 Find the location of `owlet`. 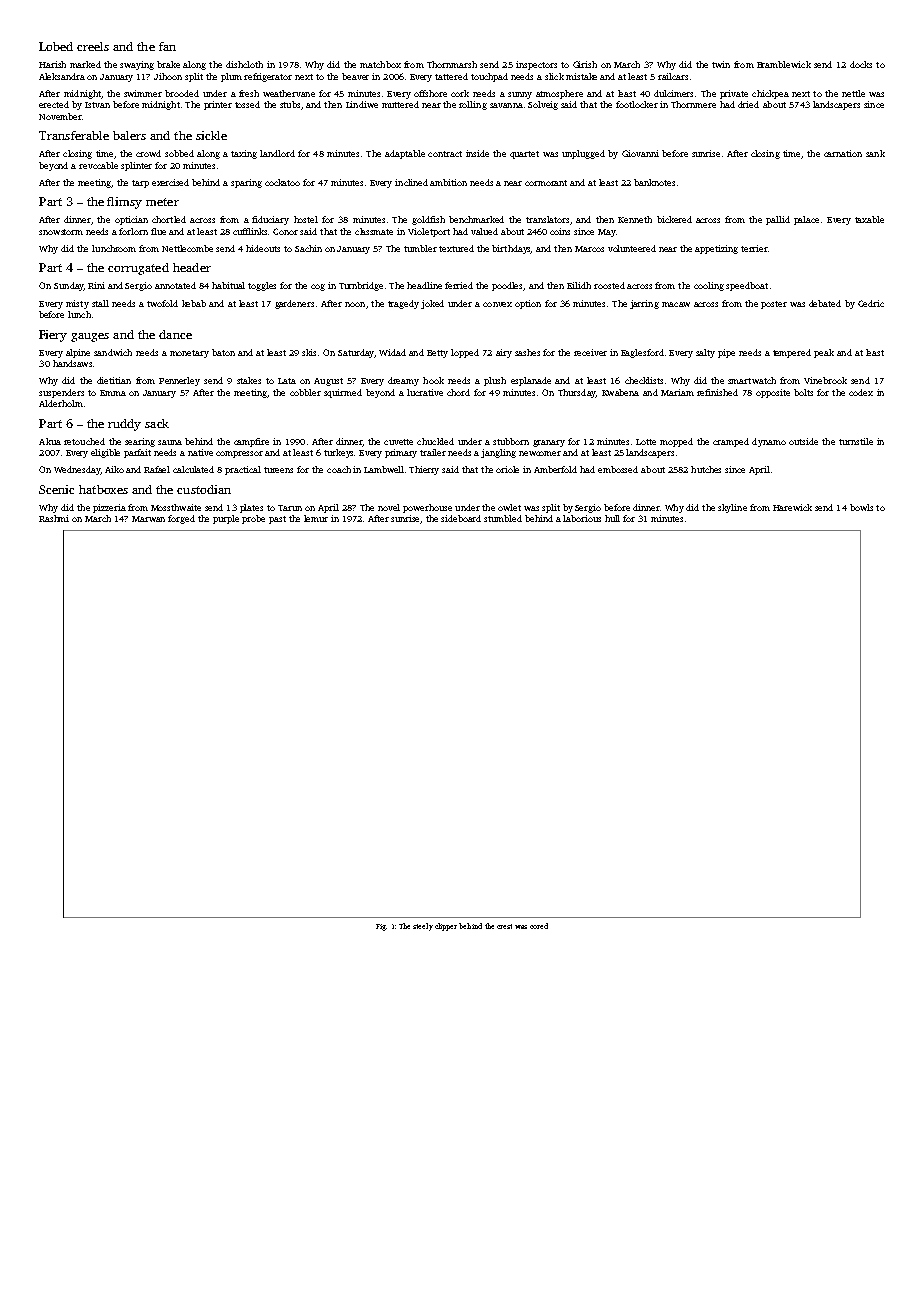

owlet is located at coordinates (509, 507).
